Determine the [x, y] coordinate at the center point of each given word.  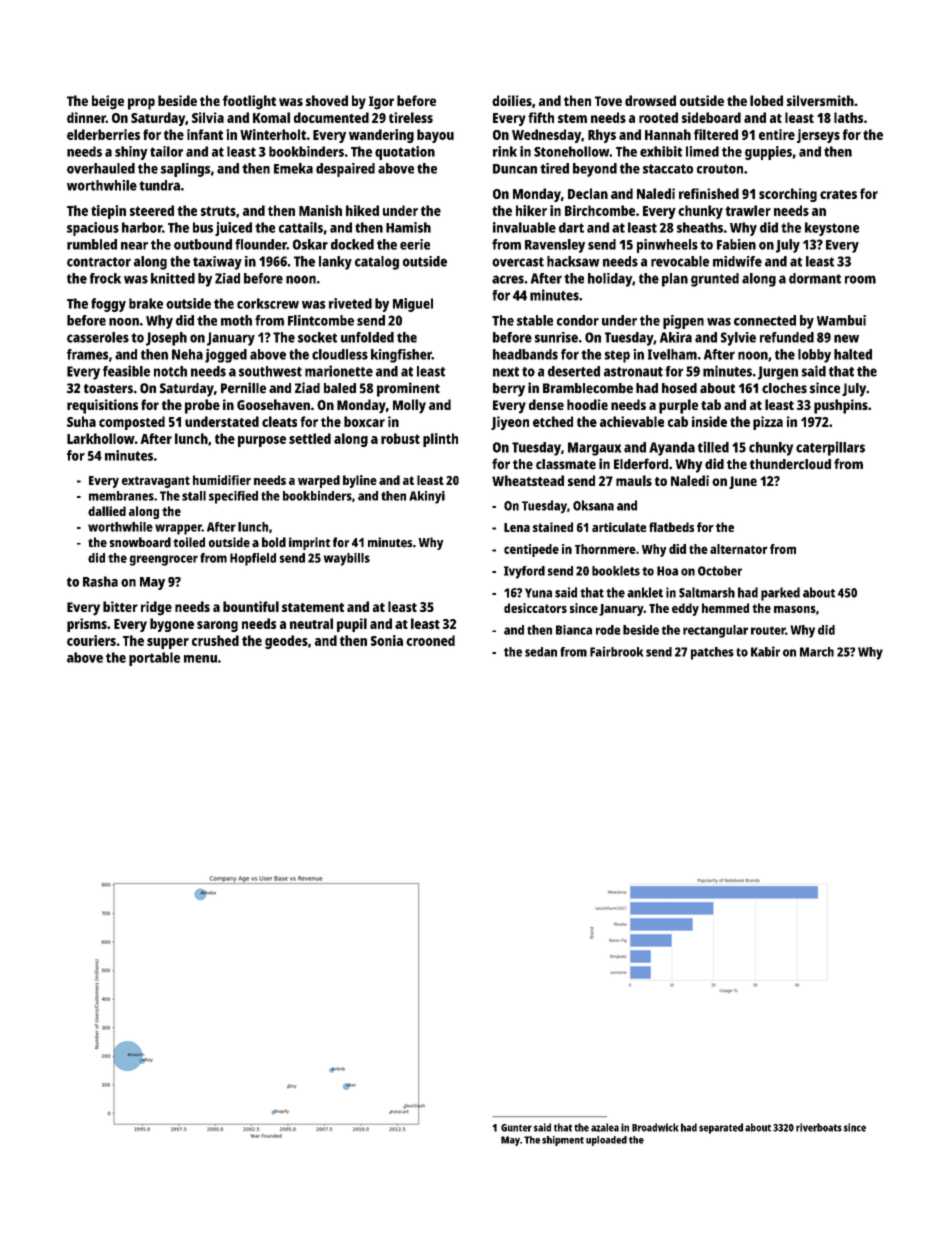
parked [780, 594]
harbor [142, 227]
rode [608, 630]
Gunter [516, 1128]
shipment [563, 1141]
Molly [409, 406]
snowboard [140, 542]
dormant [815, 278]
